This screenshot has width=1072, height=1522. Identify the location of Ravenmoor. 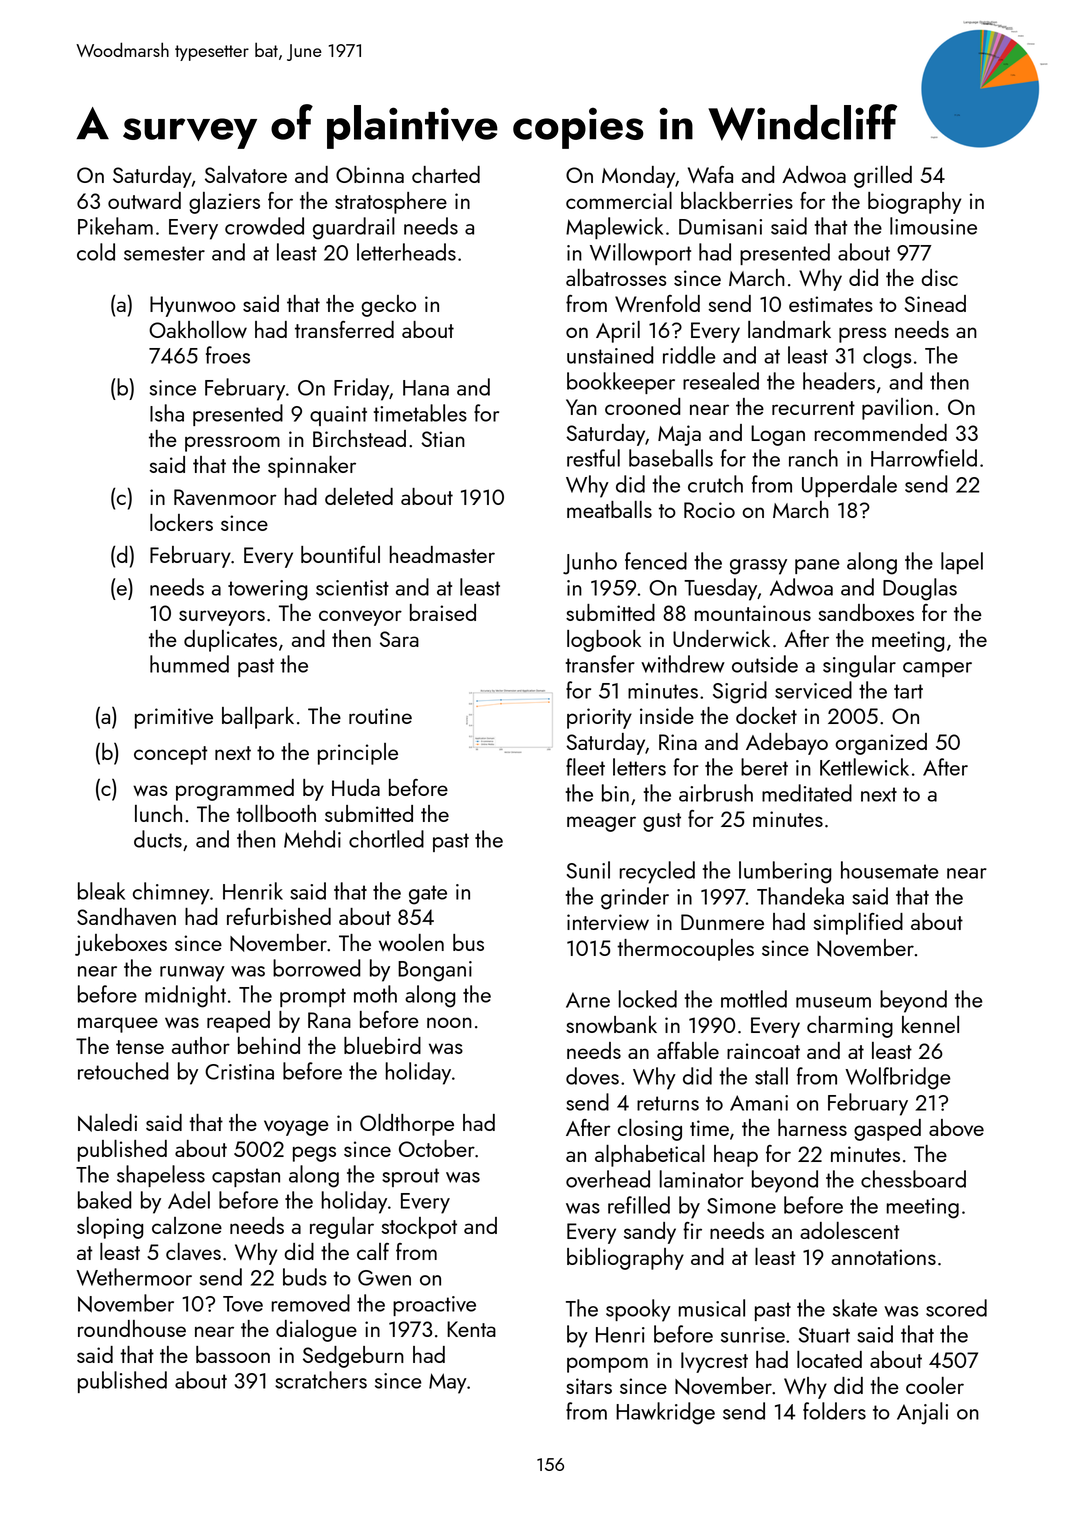
(225, 497).
